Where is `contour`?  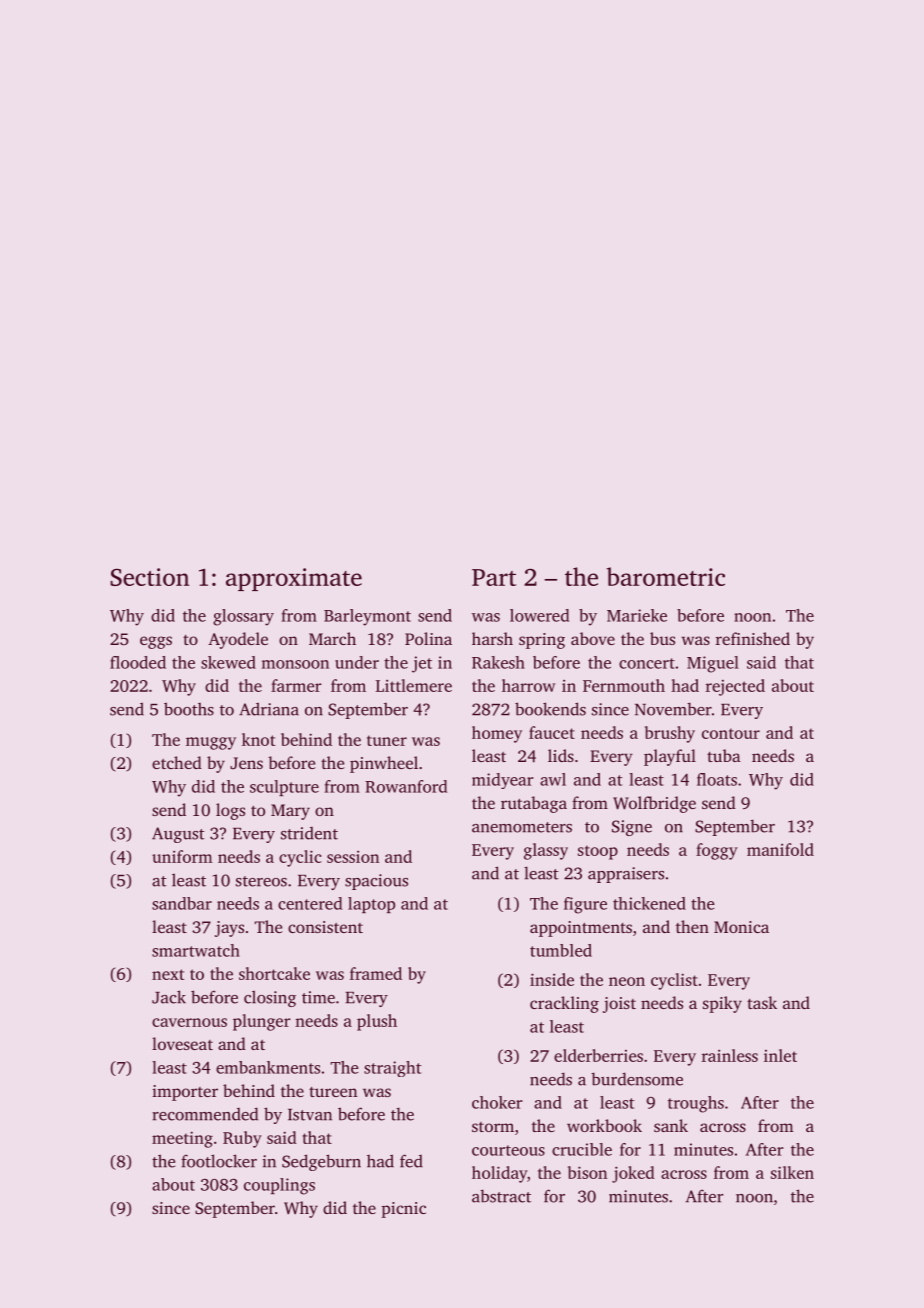
contour is located at coordinates (731, 733).
